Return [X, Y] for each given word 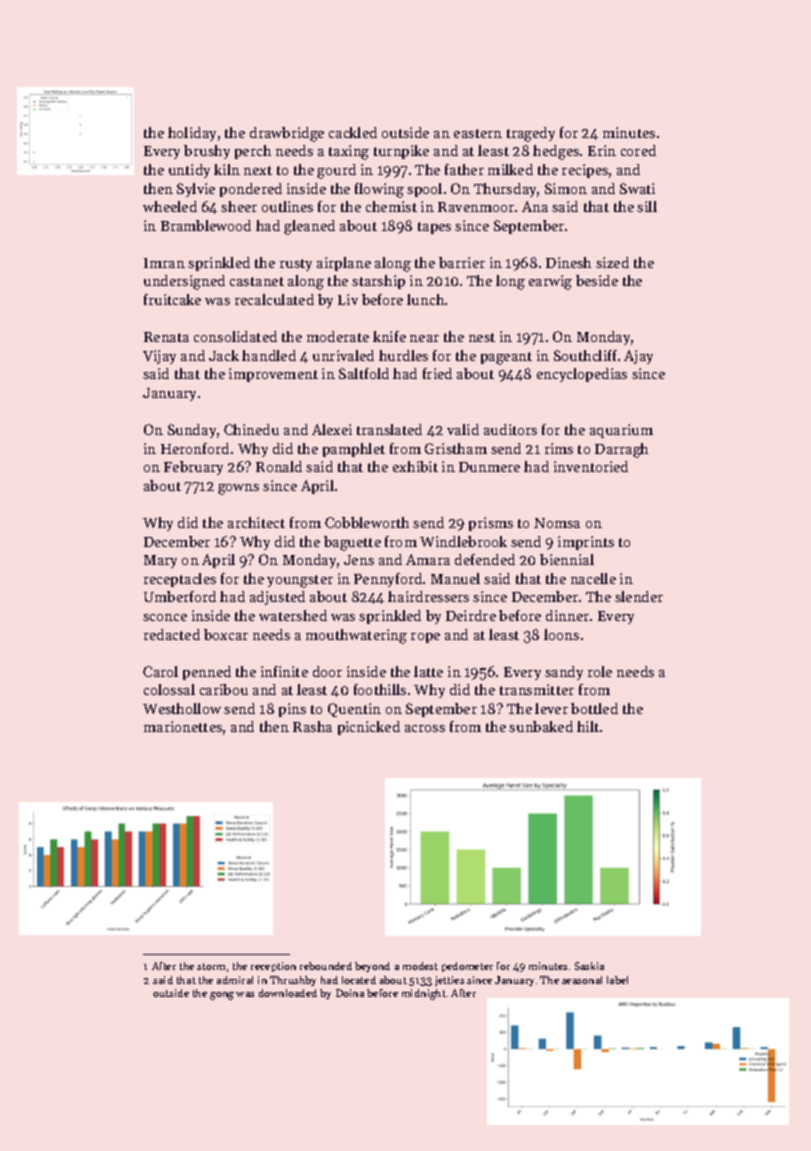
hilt [588, 726]
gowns [238, 489]
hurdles [403, 355]
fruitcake [172, 299]
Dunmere [489, 467]
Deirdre [471, 615]
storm [211, 966]
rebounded [326, 966]
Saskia [589, 966]
